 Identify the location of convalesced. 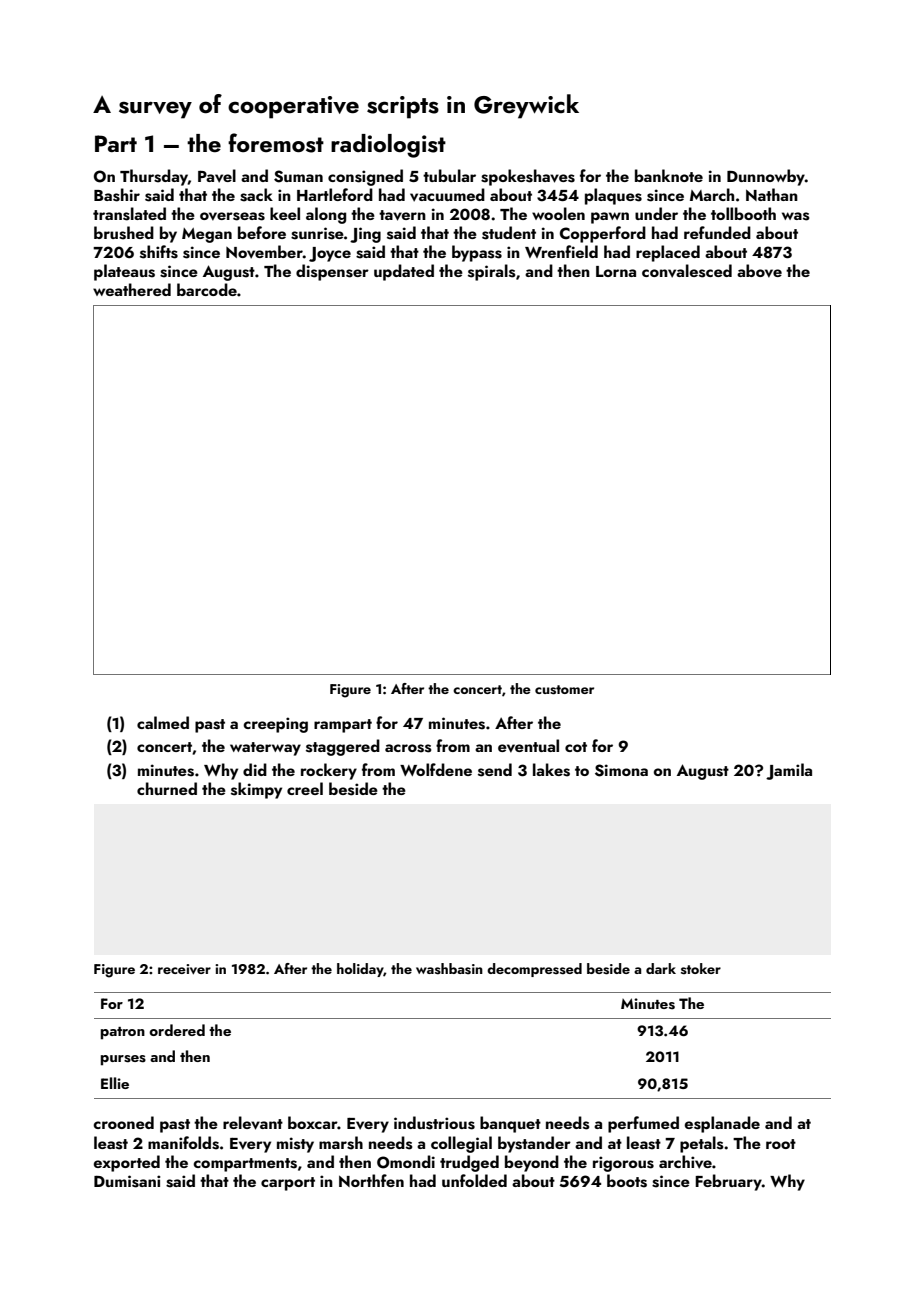
(687, 271).
